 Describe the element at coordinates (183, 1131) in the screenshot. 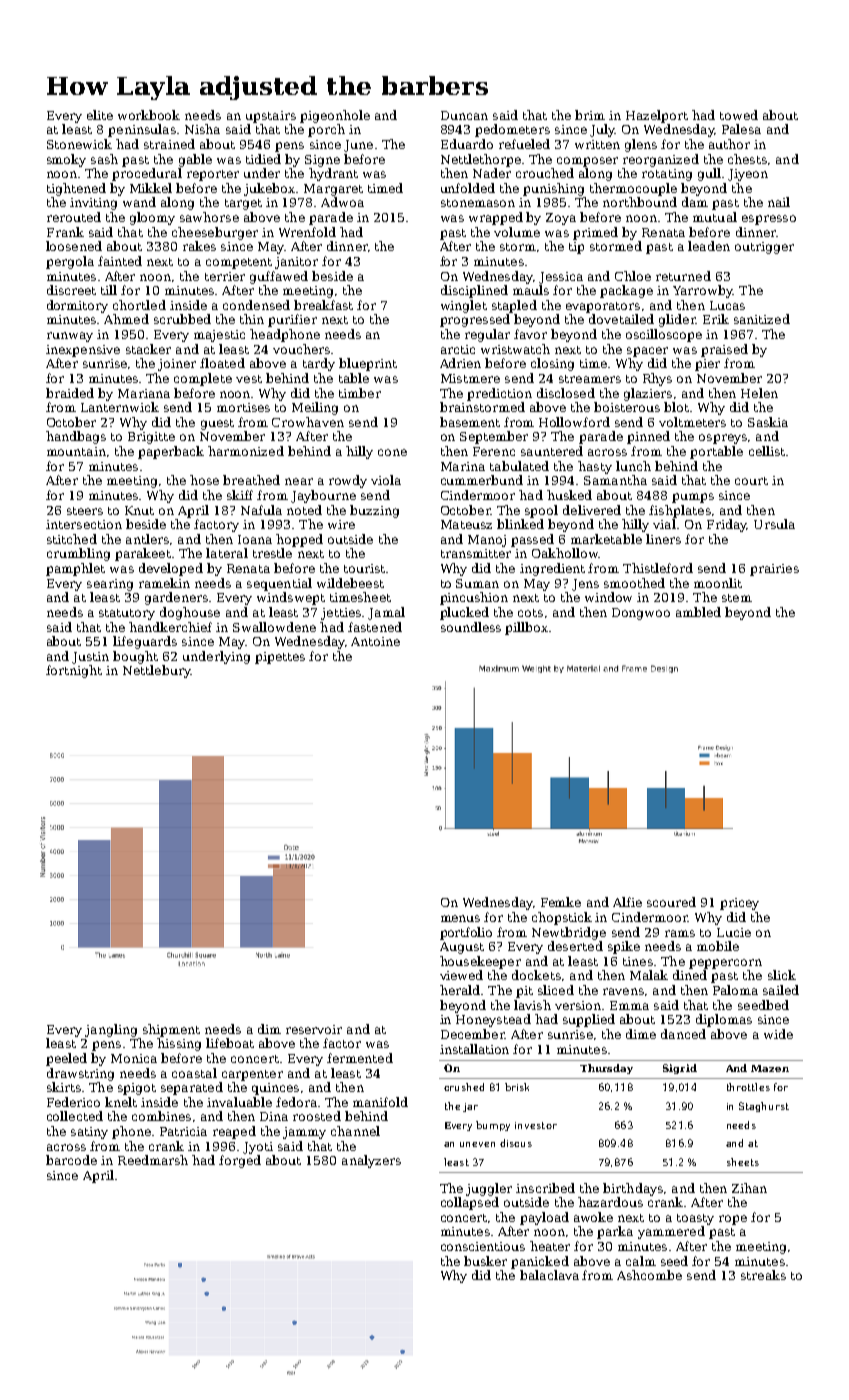

I see `Patricia` at that location.
